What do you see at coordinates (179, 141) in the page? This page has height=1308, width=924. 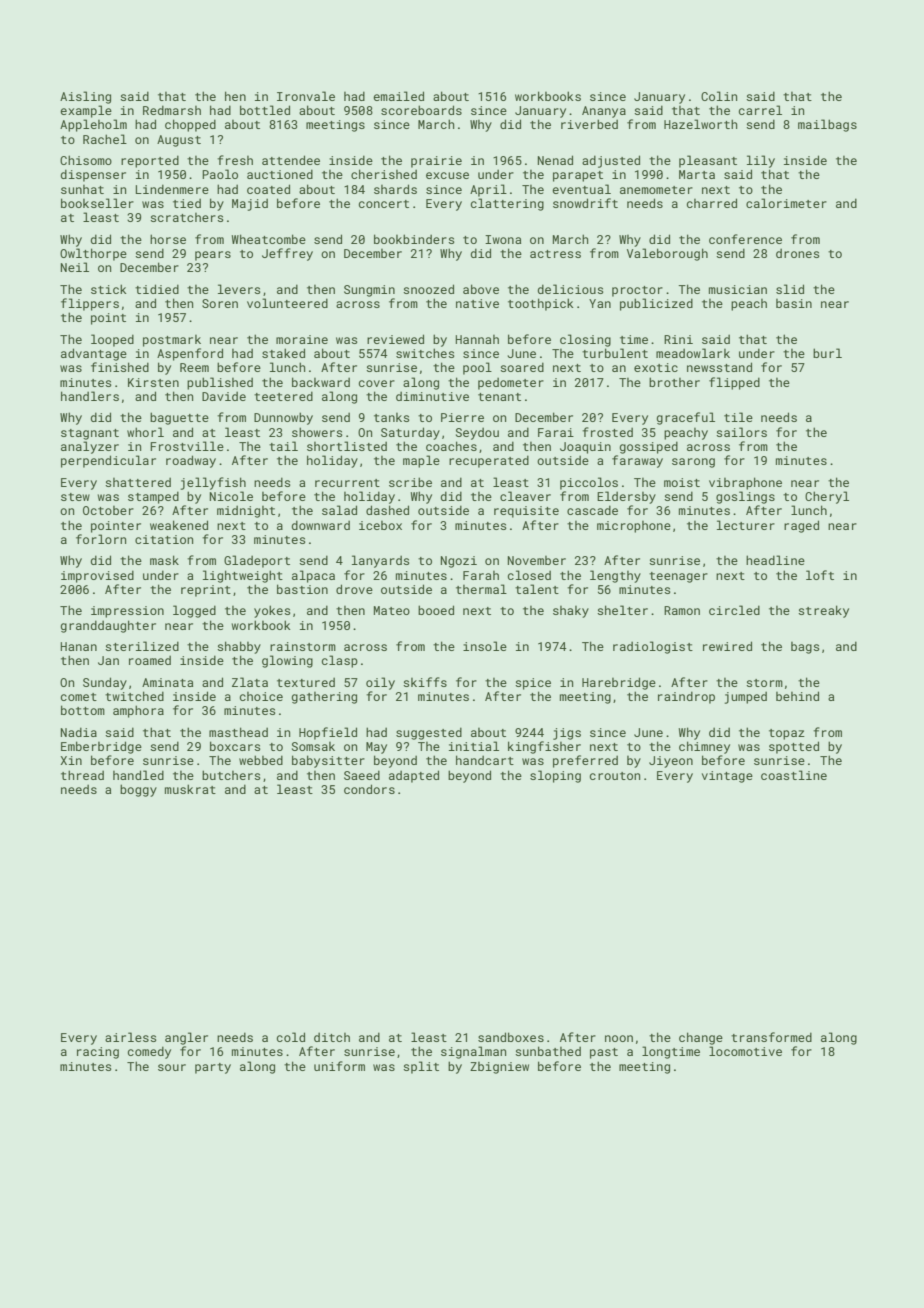 I see `August` at bounding box center [179, 141].
